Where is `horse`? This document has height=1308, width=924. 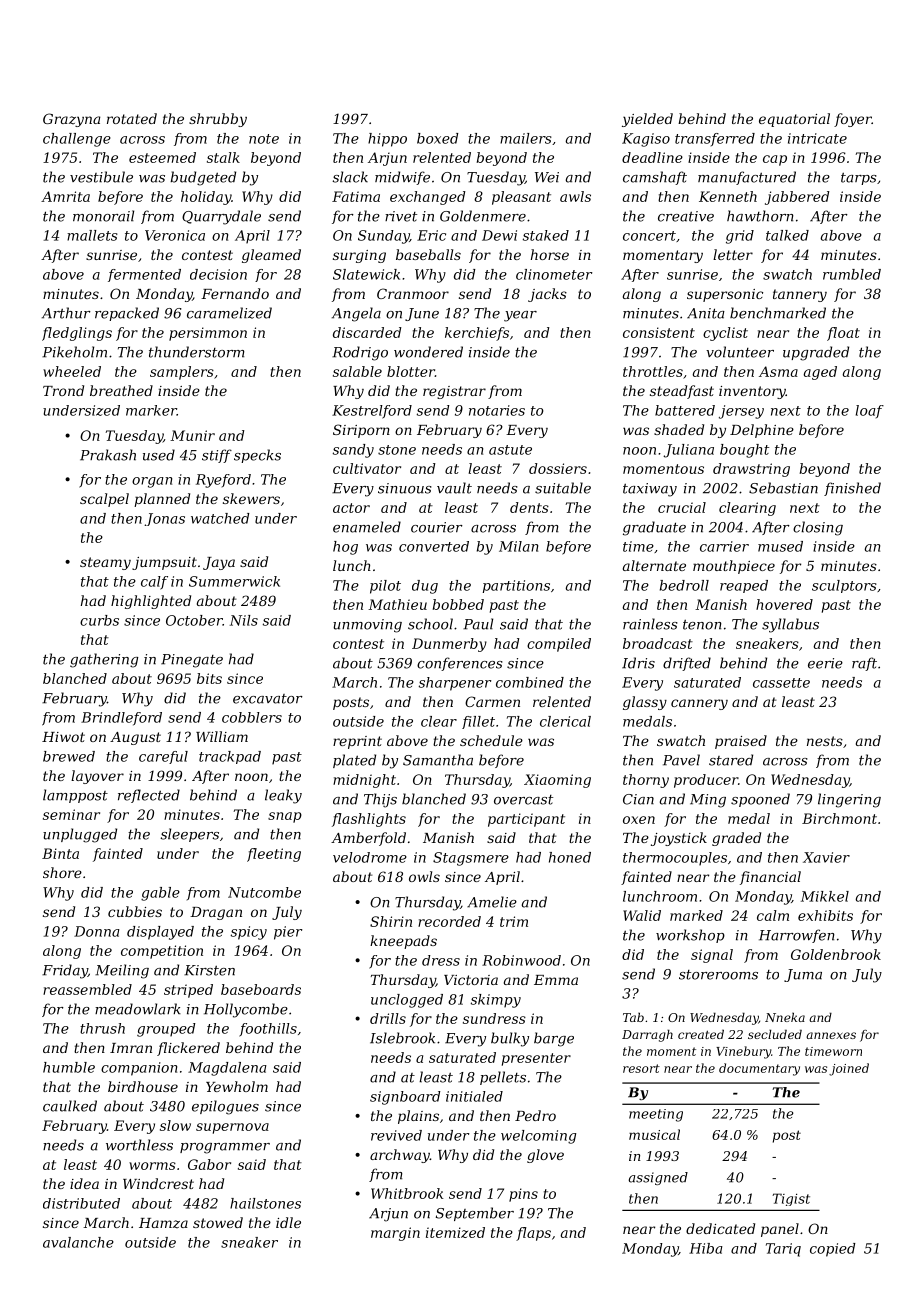
horse is located at coordinates (550, 254).
